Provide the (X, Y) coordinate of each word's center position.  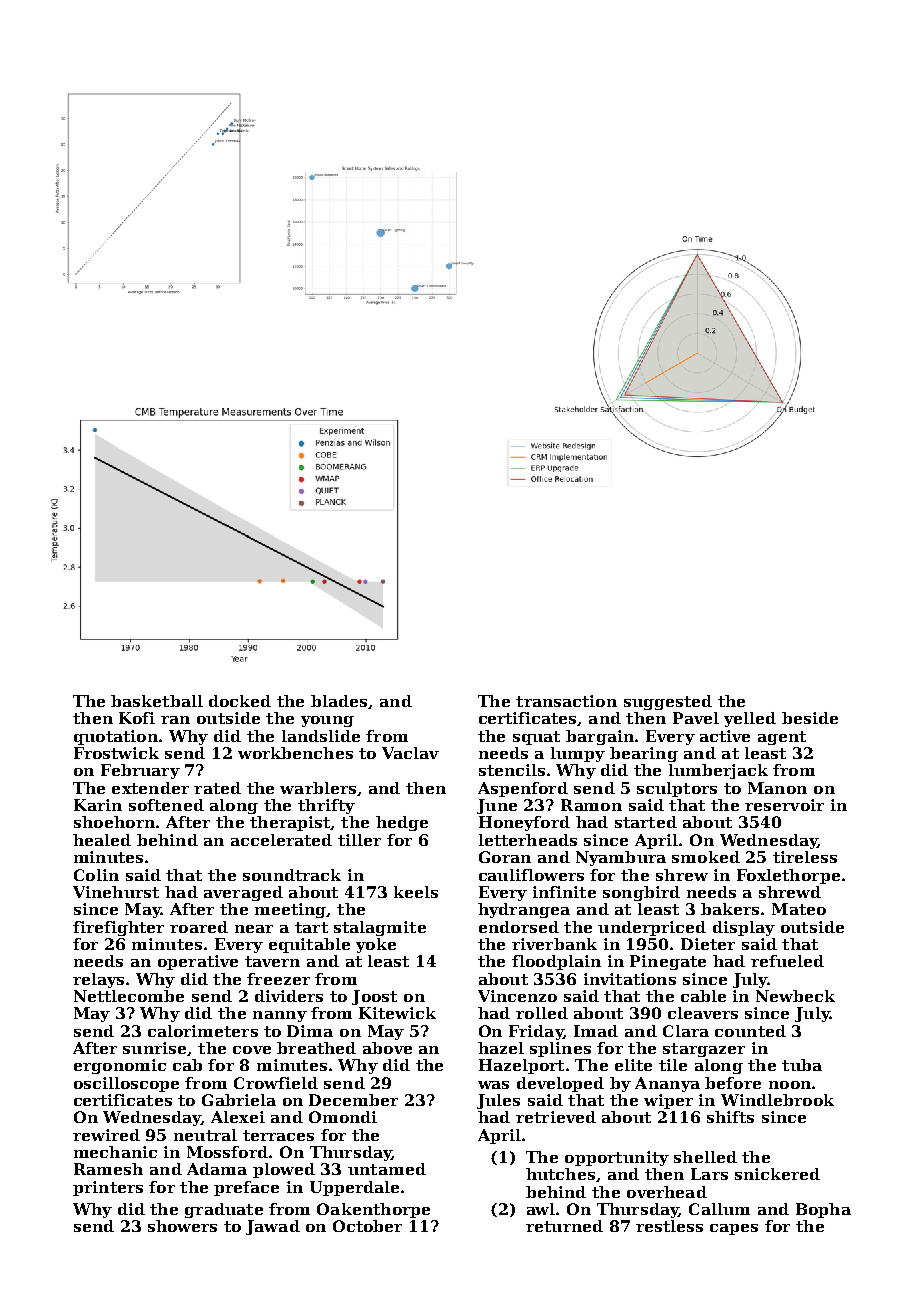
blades (339, 701)
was (493, 1085)
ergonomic (120, 1066)
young (327, 721)
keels (416, 892)
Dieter (708, 944)
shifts (730, 1117)
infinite (564, 892)
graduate (224, 1210)
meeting (290, 910)
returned (564, 1226)
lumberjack (718, 771)
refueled (787, 961)
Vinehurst (116, 892)
